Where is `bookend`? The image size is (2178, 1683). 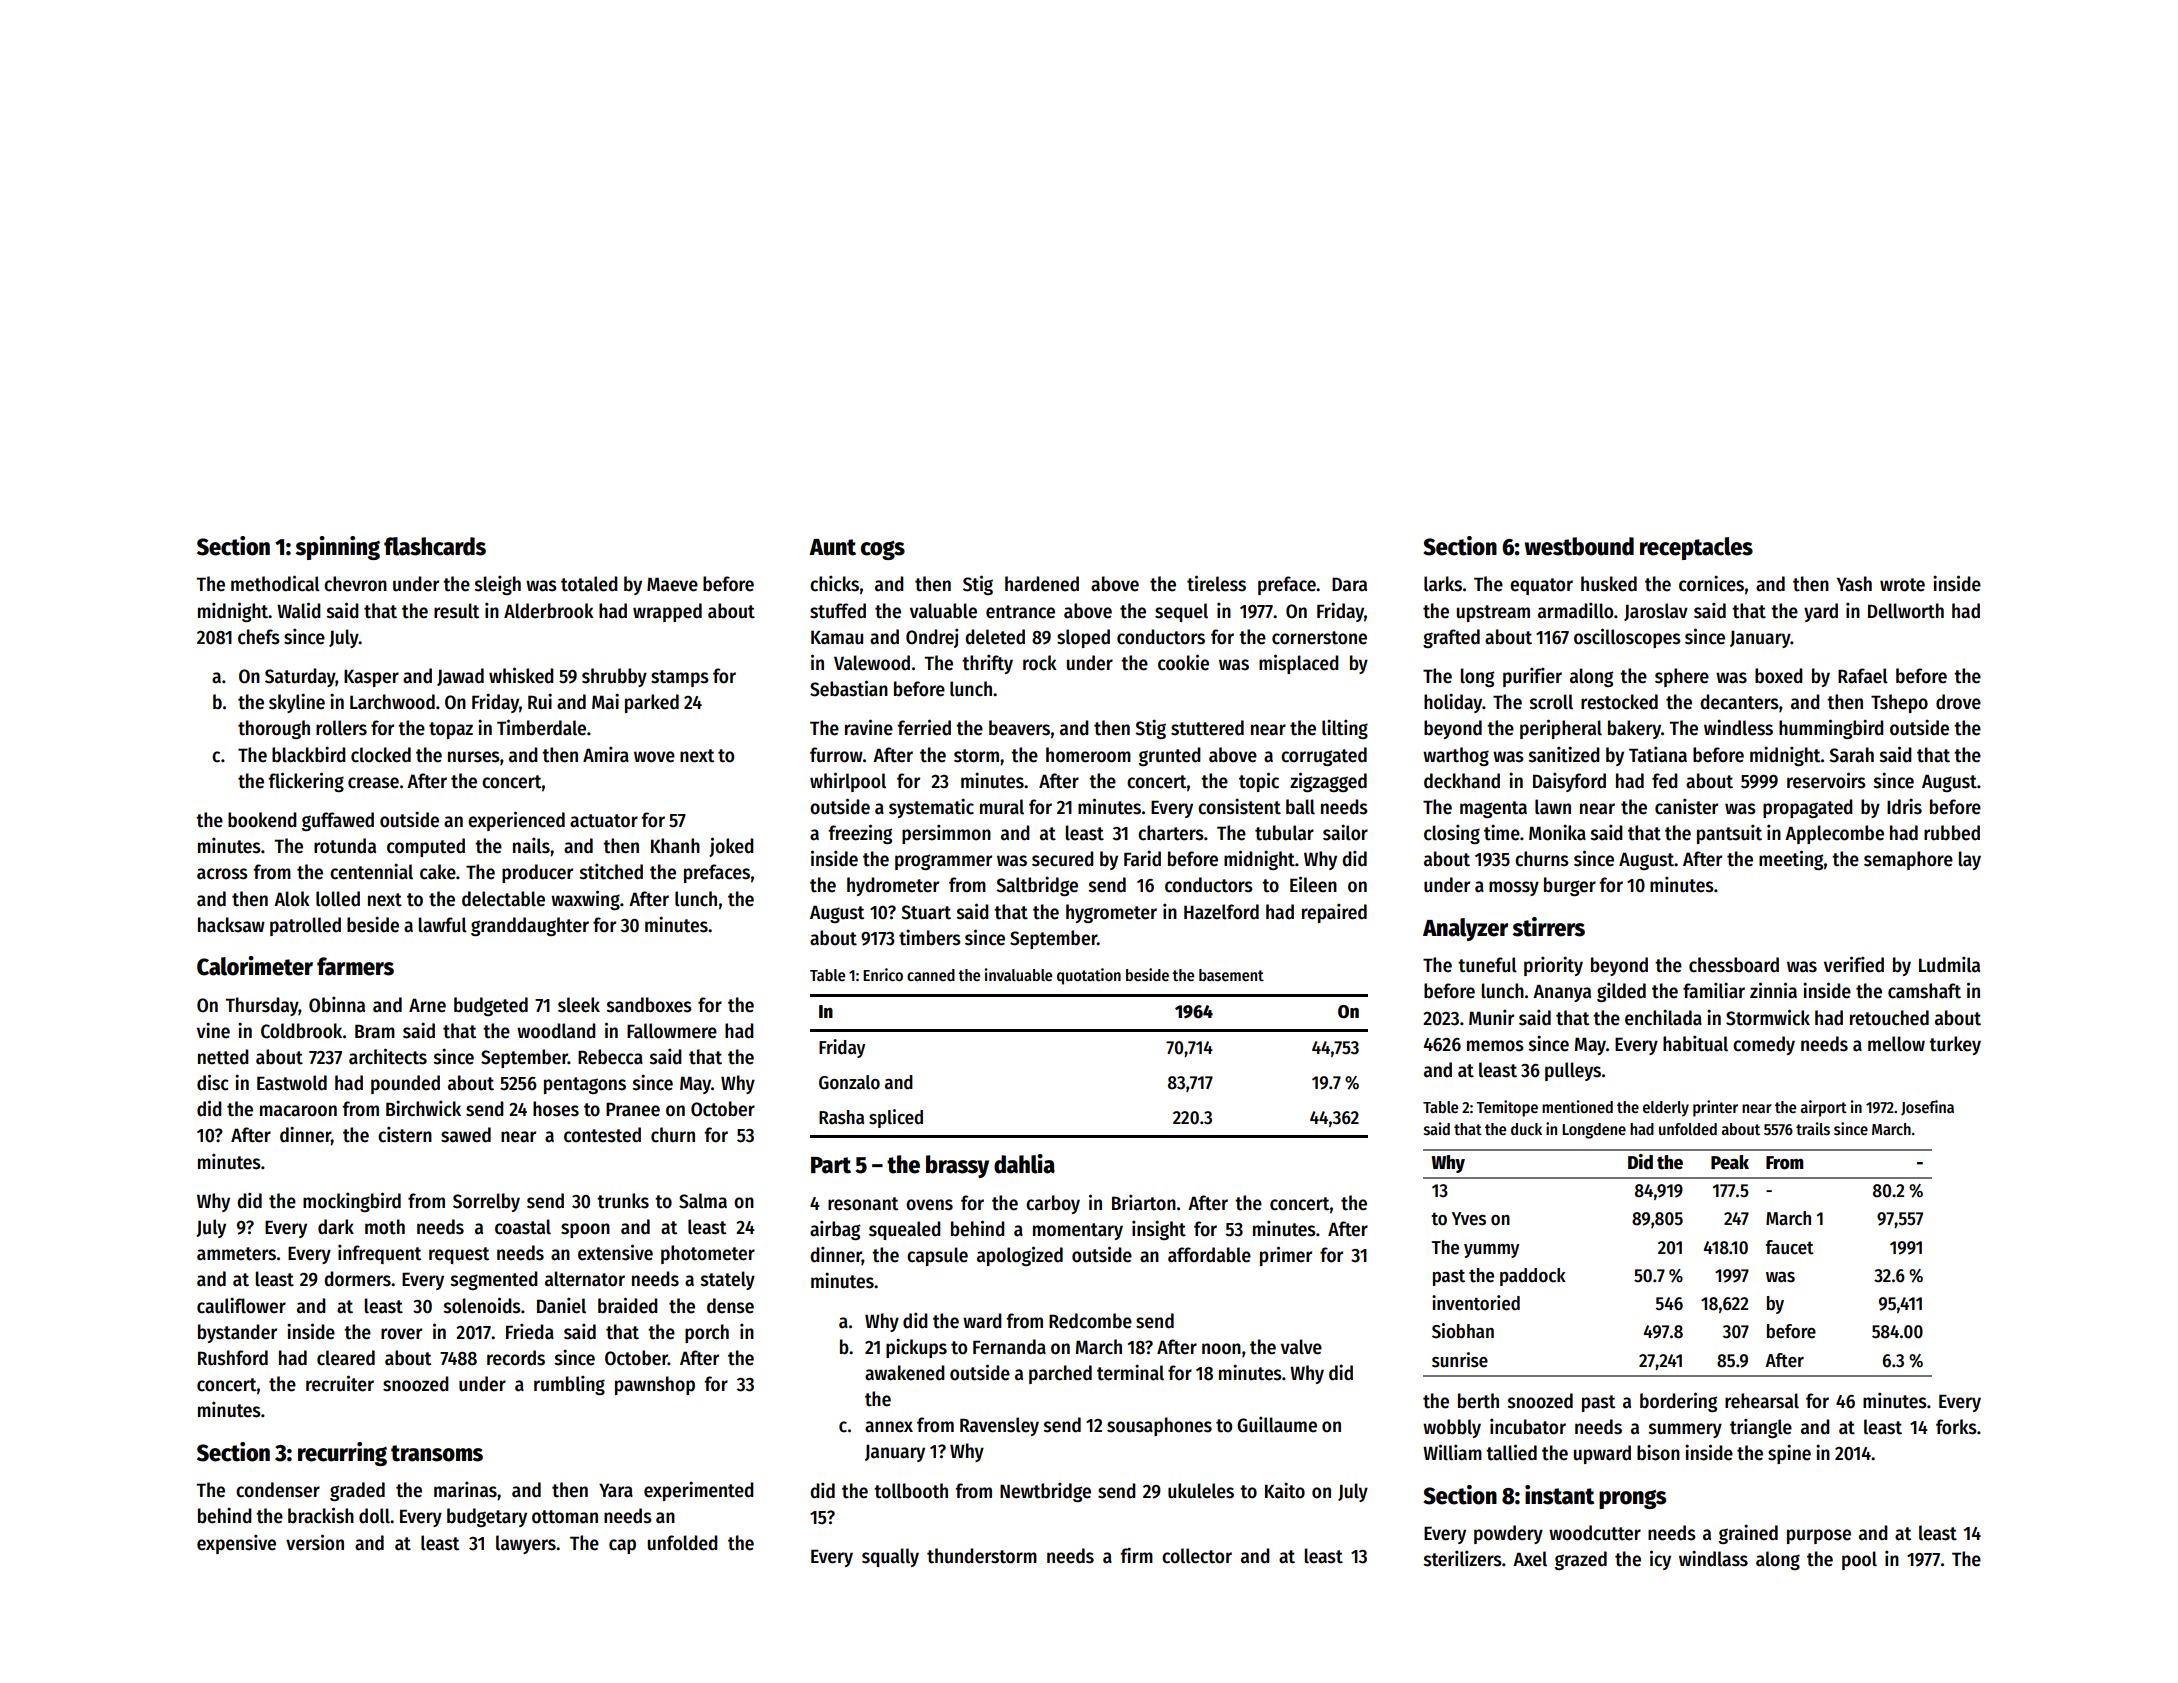 bookend is located at coordinates (262, 820).
